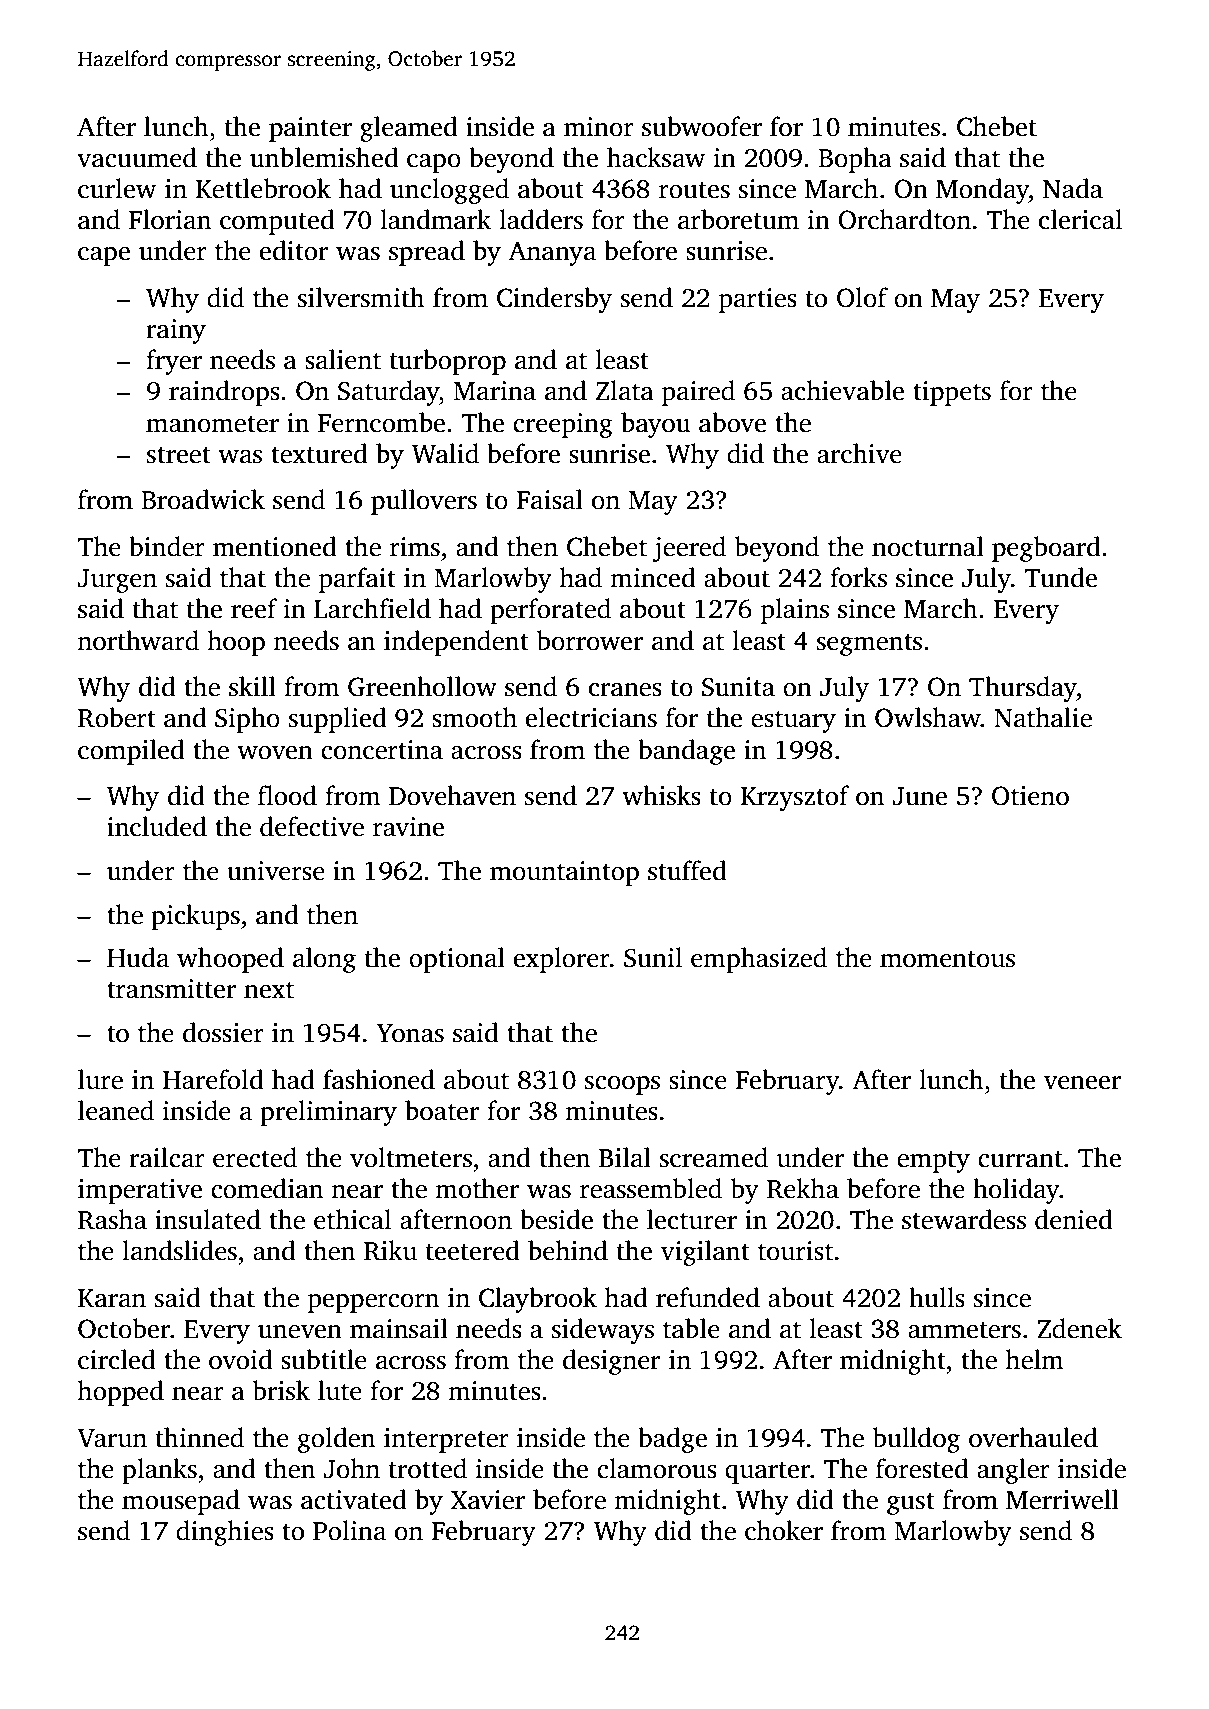 The image size is (1209, 1709). What do you see at coordinates (225, 1533) in the image?
I see `dinghies` at bounding box center [225, 1533].
